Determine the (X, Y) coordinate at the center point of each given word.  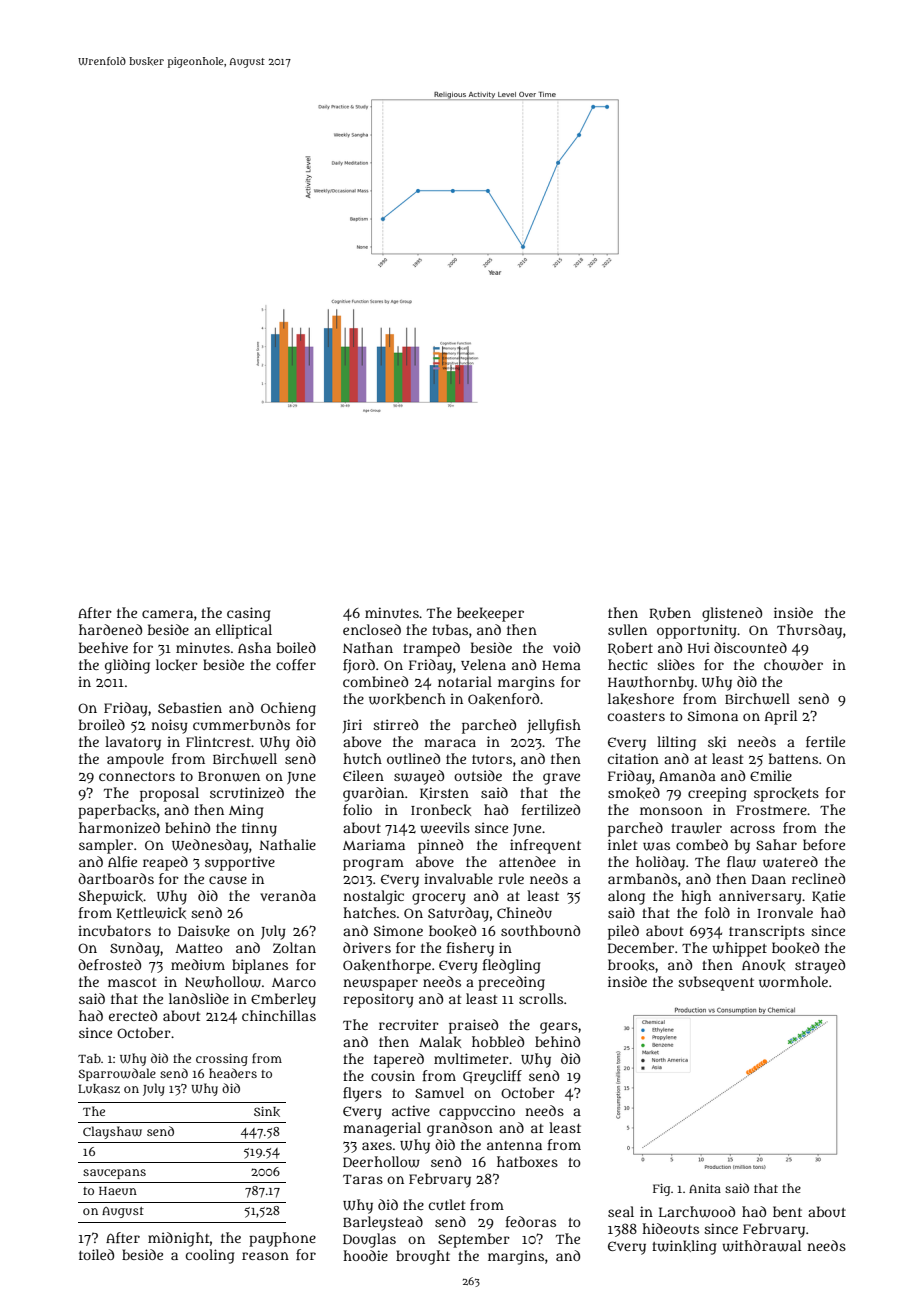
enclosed (372, 629)
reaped (165, 863)
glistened (732, 614)
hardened (110, 629)
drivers (367, 947)
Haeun (118, 1191)
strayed (820, 966)
